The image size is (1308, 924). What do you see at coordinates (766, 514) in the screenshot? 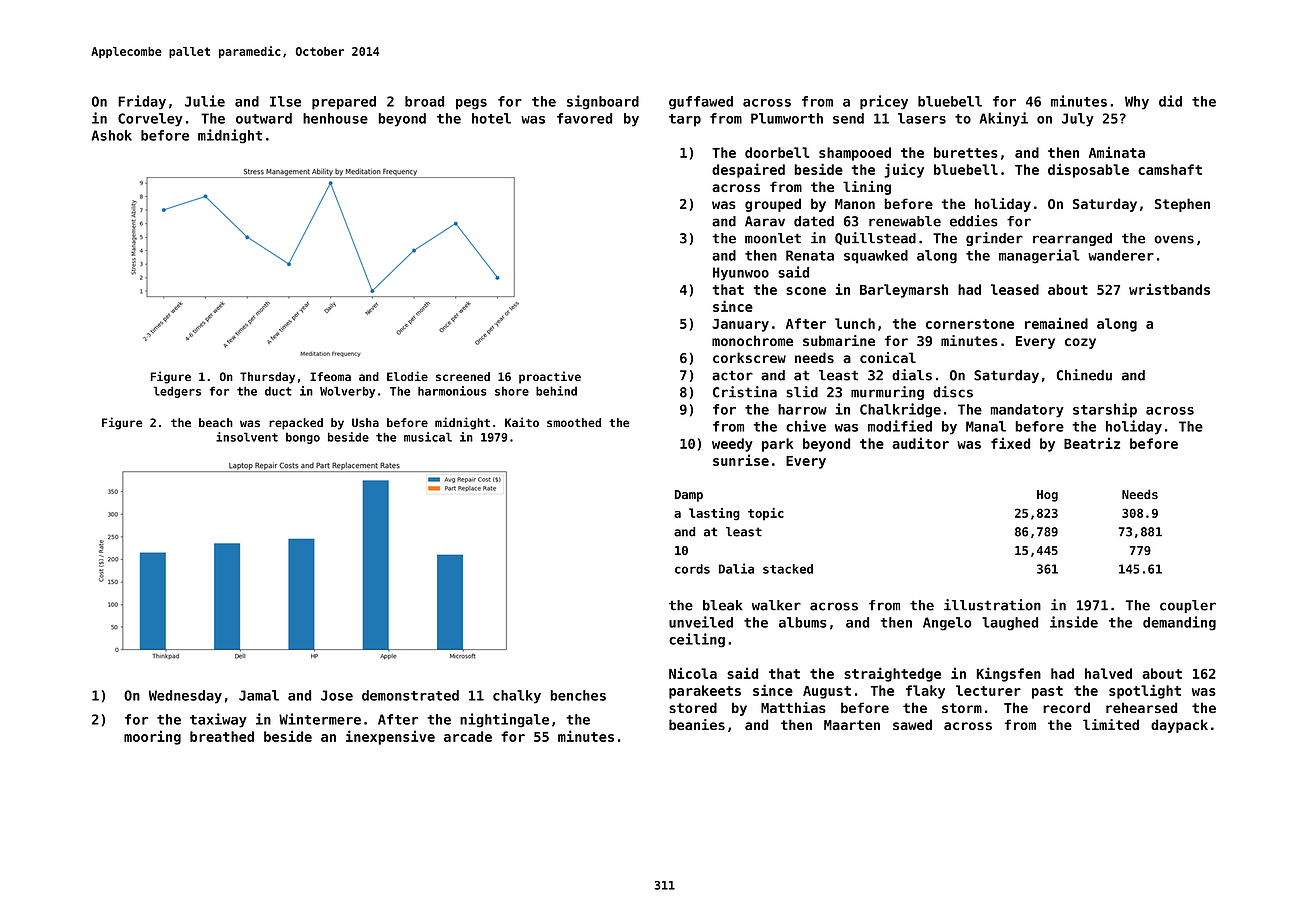
I see `topic` at bounding box center [766, 514].
